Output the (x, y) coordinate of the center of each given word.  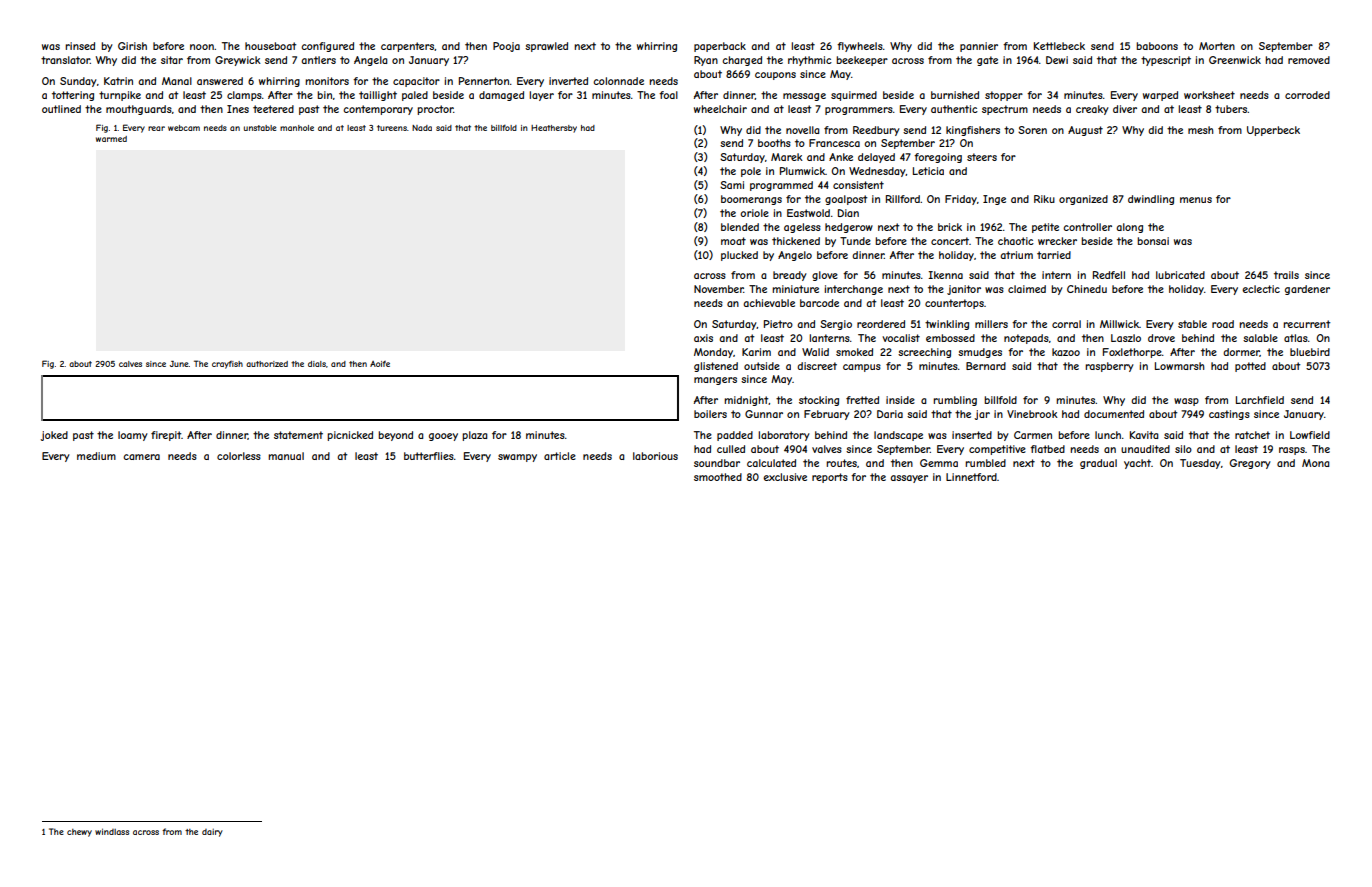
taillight (378, 96)
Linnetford (971, 477)
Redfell (1109, 275)
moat (733, 241)
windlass (112, 831)
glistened (716, 367)
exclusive (785, 477)
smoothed (718, 477)
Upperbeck (1273, 131)
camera (141, 457)
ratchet (1252, 435)
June (179, 364)
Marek (787, 157)
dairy (212, 833)
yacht (1137, 464)
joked (54, 436)
